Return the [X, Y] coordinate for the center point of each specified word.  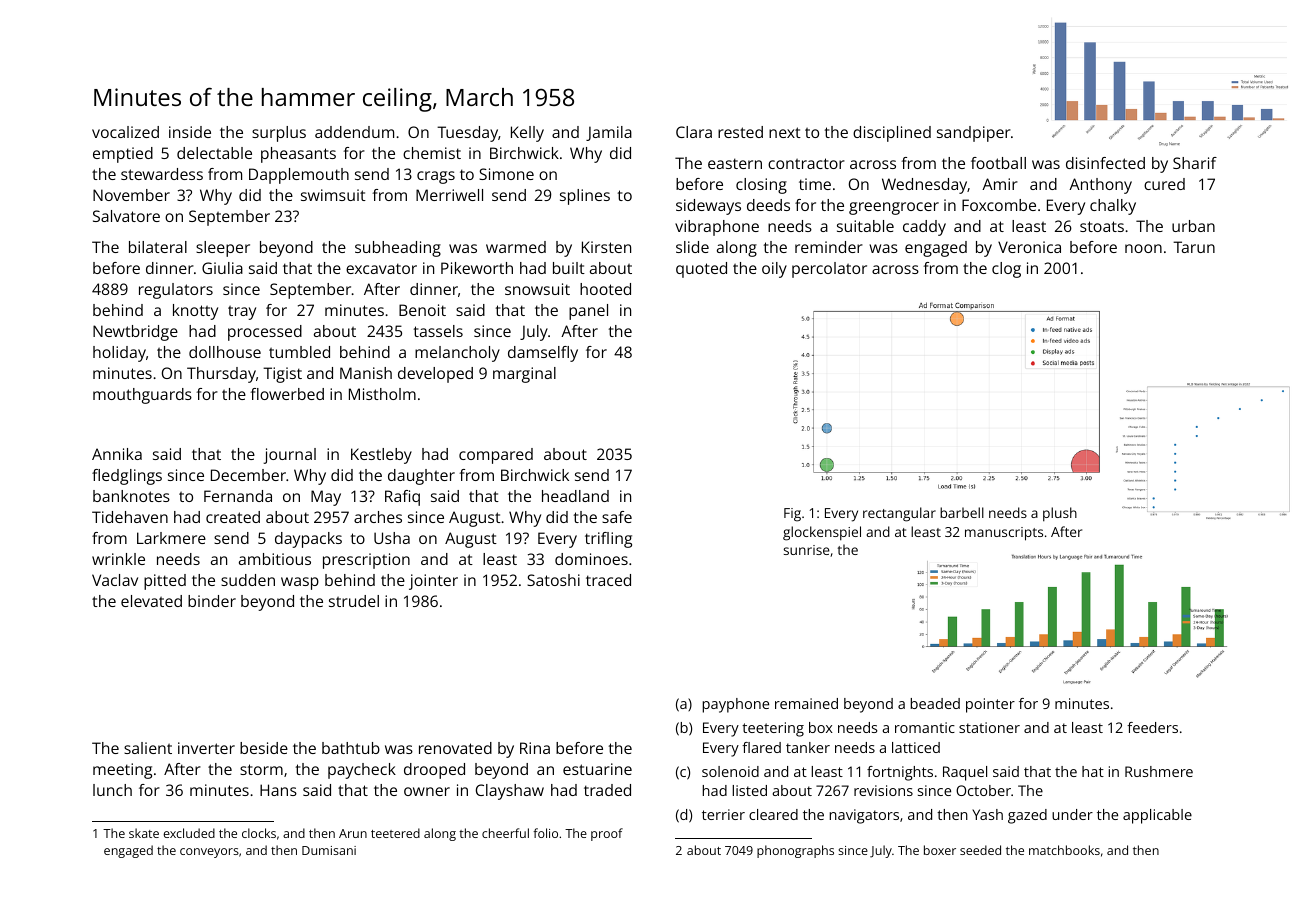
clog [1006, 270]
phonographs [795, 851]
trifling [608, 540]
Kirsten [606, 247]
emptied [123, 155]
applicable [1157, 816]
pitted [165, 582]
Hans [278, 790]
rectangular [899, 514]
